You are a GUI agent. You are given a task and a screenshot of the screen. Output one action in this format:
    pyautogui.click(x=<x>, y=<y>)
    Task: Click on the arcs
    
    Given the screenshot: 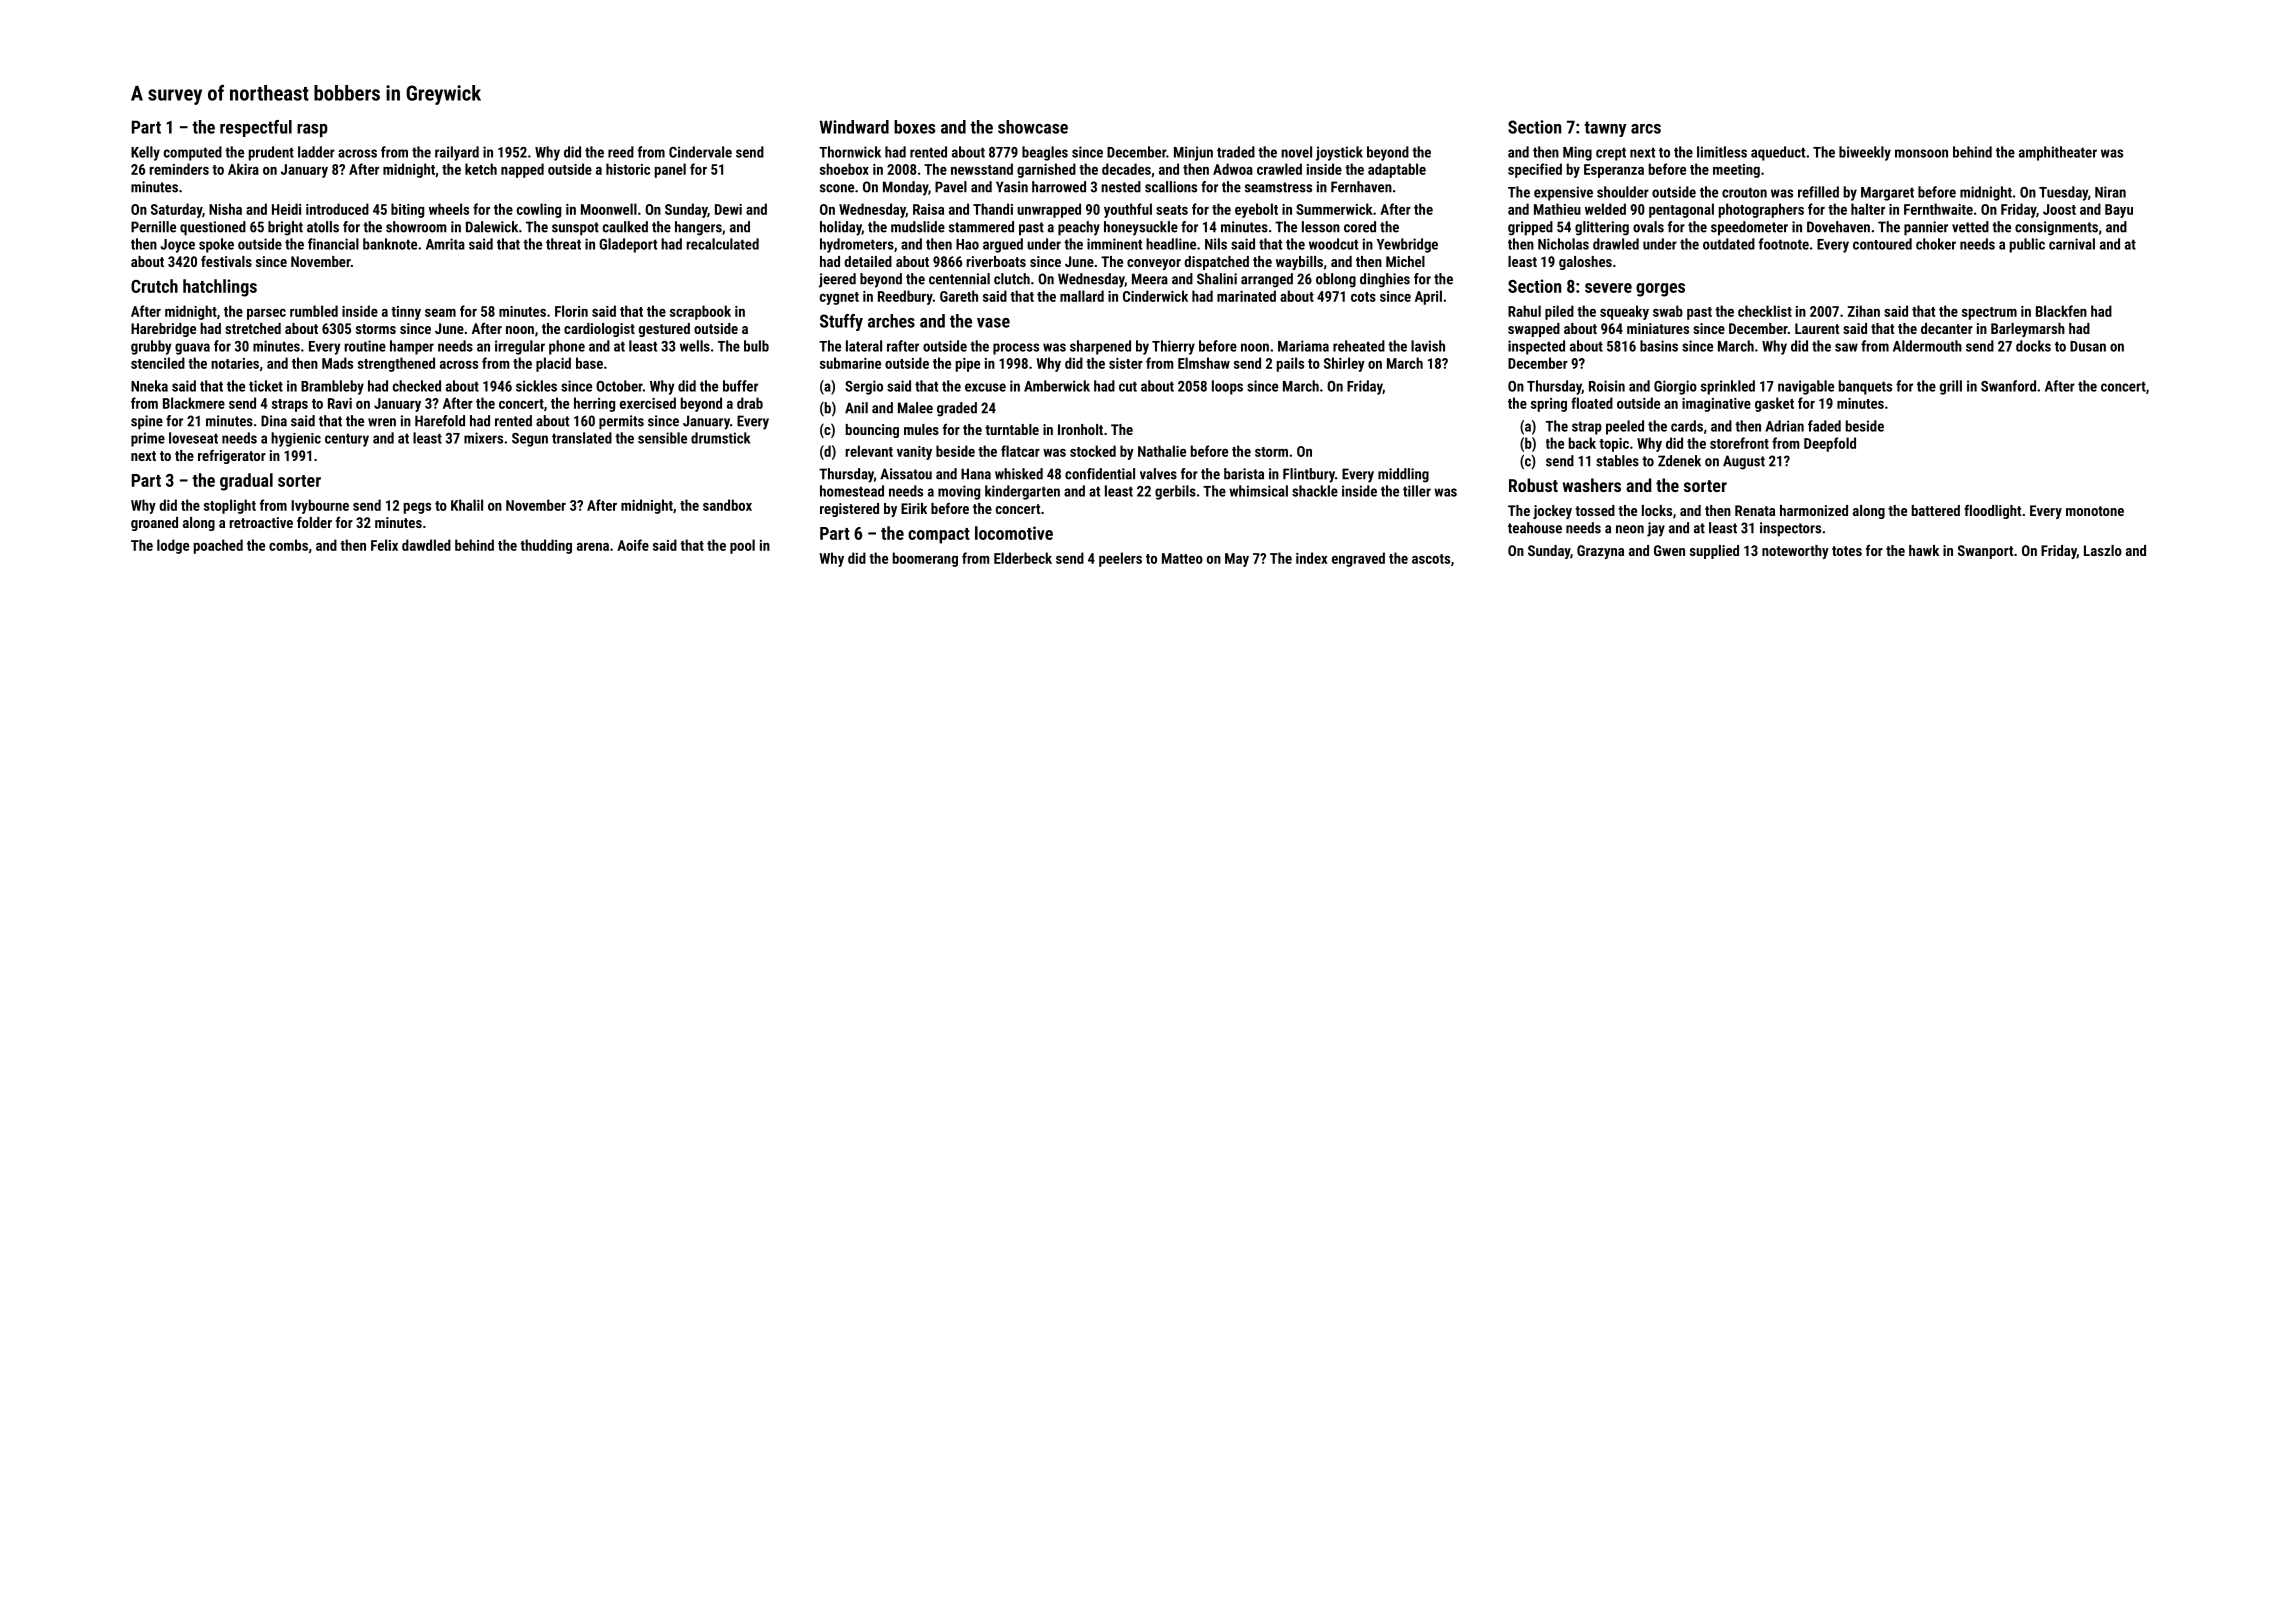 What is the action you would take?
    pyautogui.click(x=1646, y=129)
